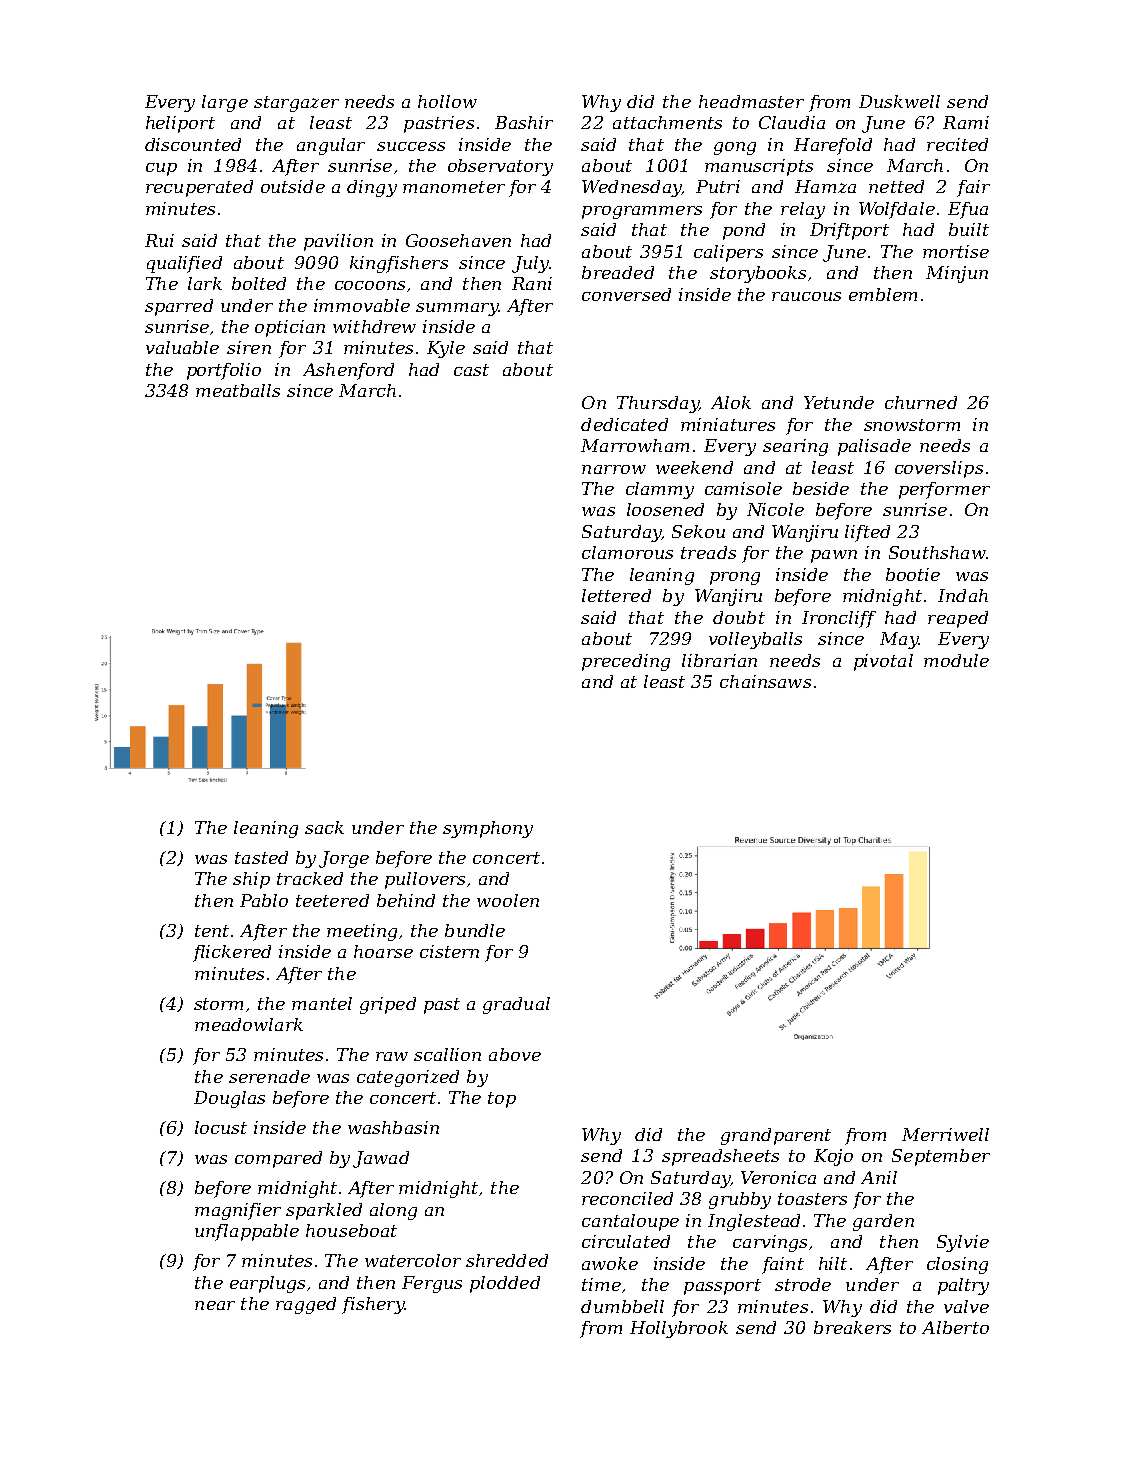  What do you see at coordinates (883, 662) in the image?
I see `pivotal` at bounding box center [883, 662].
